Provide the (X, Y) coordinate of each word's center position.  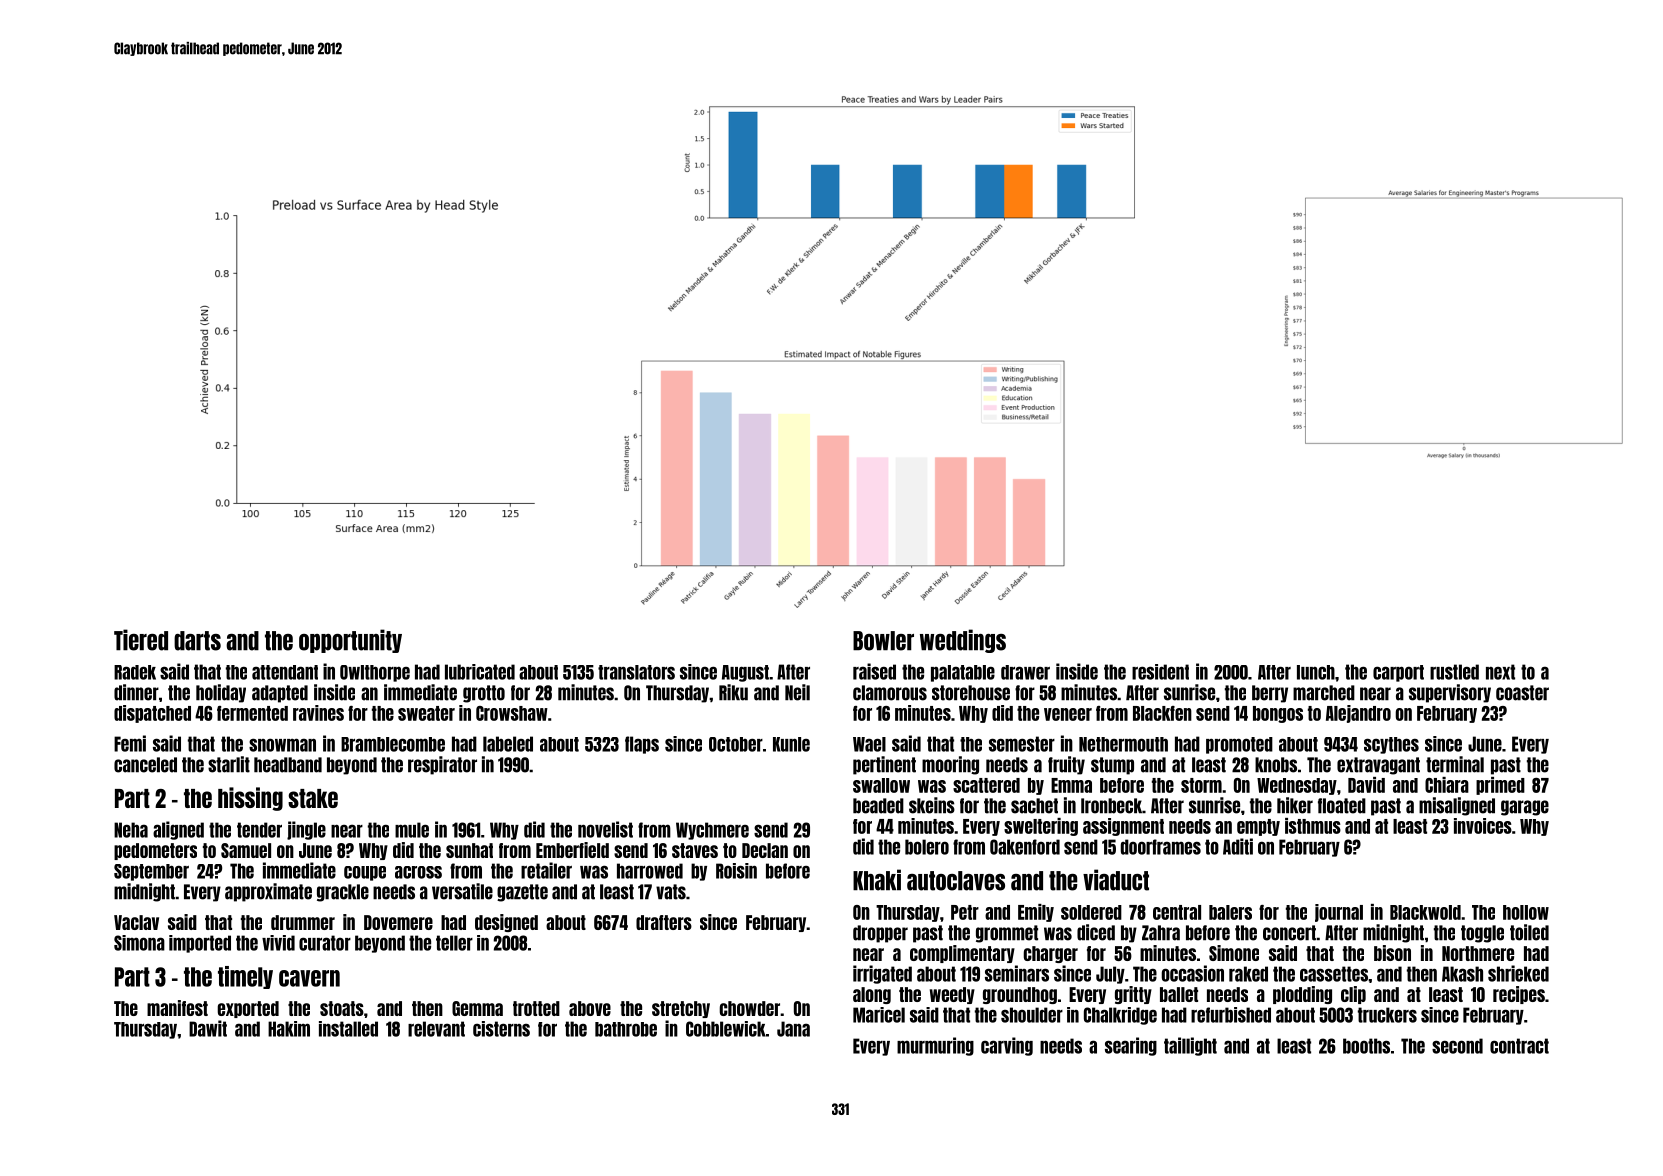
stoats (342, 1008)
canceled (145, 765)
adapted (280, 694)
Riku (733, 692)
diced (1096, 932)
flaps (642, 745)
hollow (1526, 912)
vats (671, 892)
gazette (522, 893)
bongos (1278, 714)
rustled (1454, 672)
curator (325, 943)
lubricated (480, 672)
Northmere (1478, 953)
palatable (963, 673)
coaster (1522, 693)
